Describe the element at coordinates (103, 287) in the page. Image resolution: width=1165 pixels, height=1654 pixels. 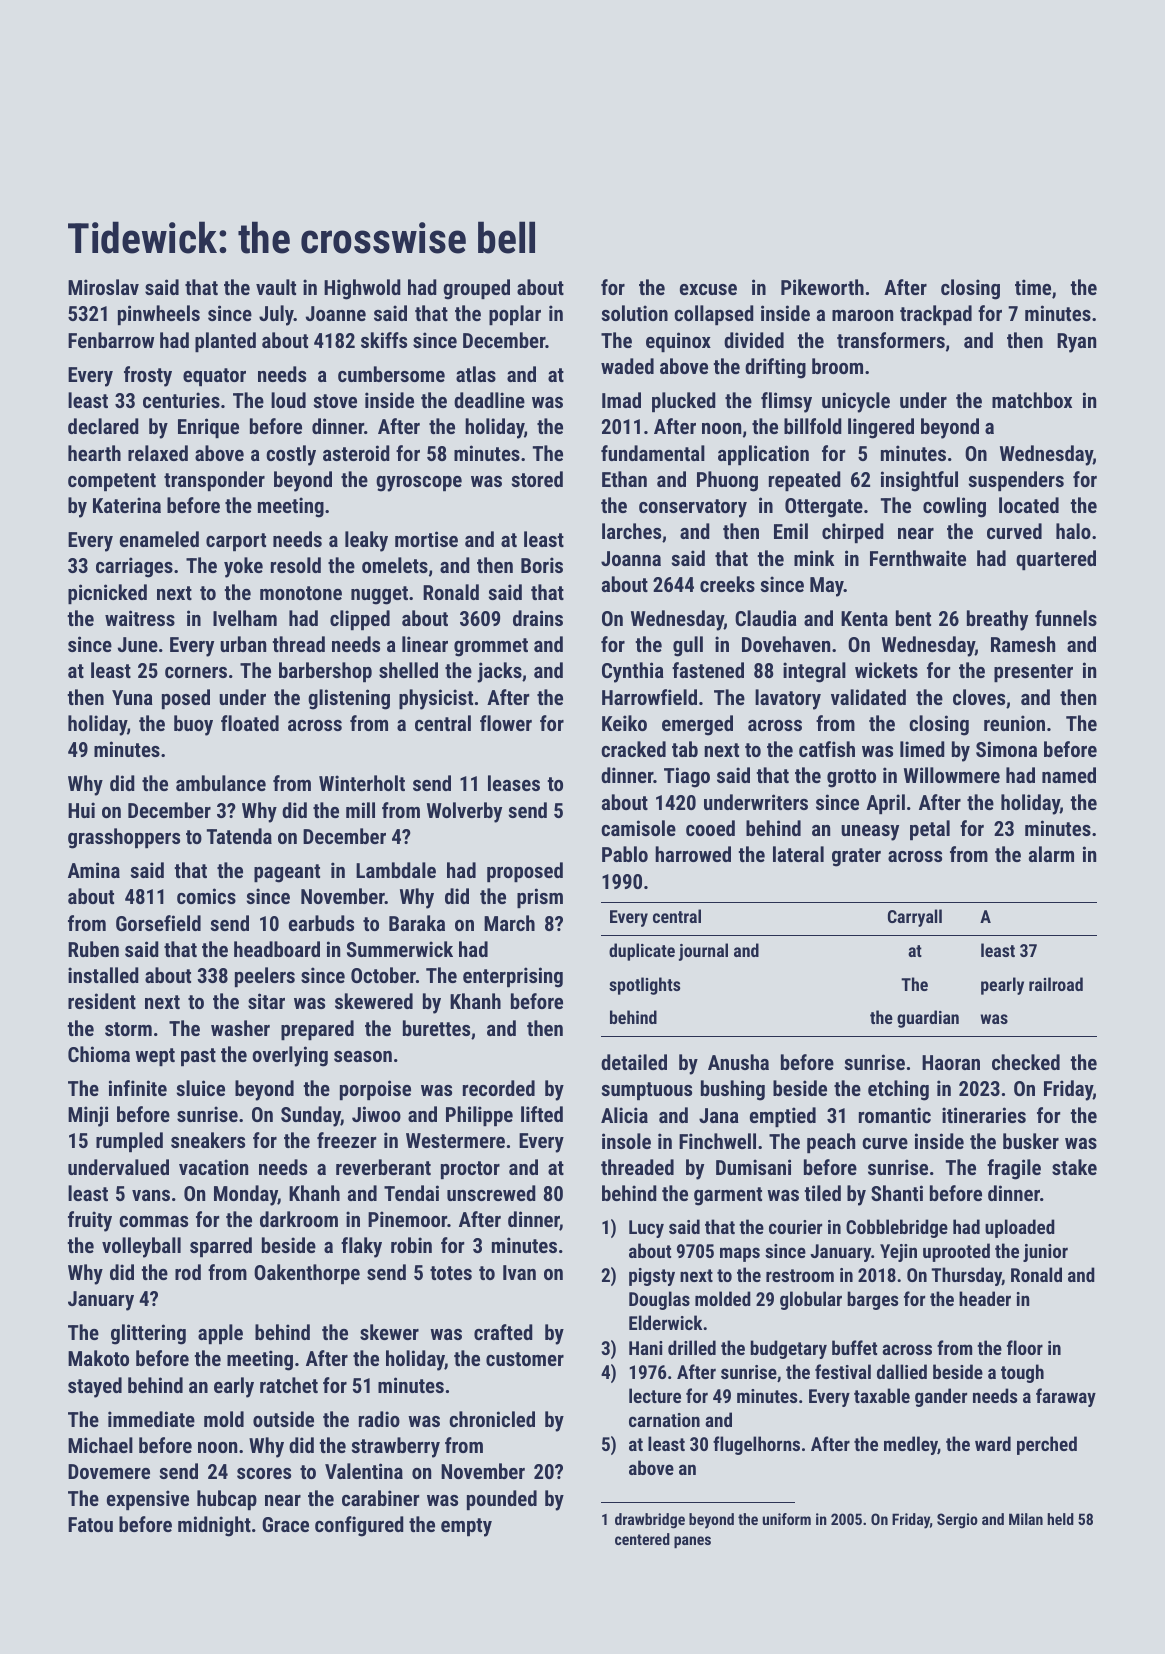
I see `Miroslav` at that location.
